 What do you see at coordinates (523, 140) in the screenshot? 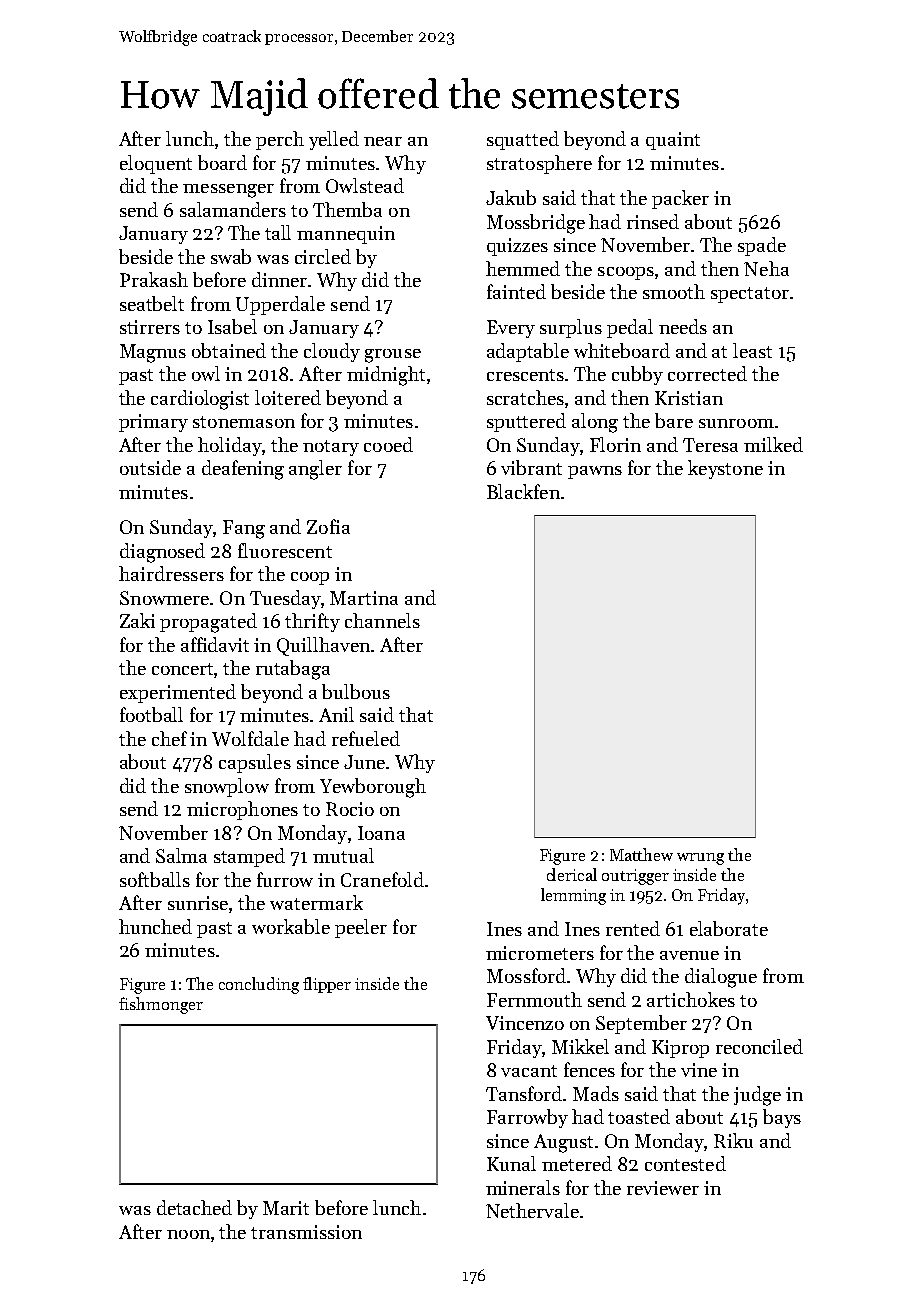
I see `squatted` at bounding box center [523, 140].
